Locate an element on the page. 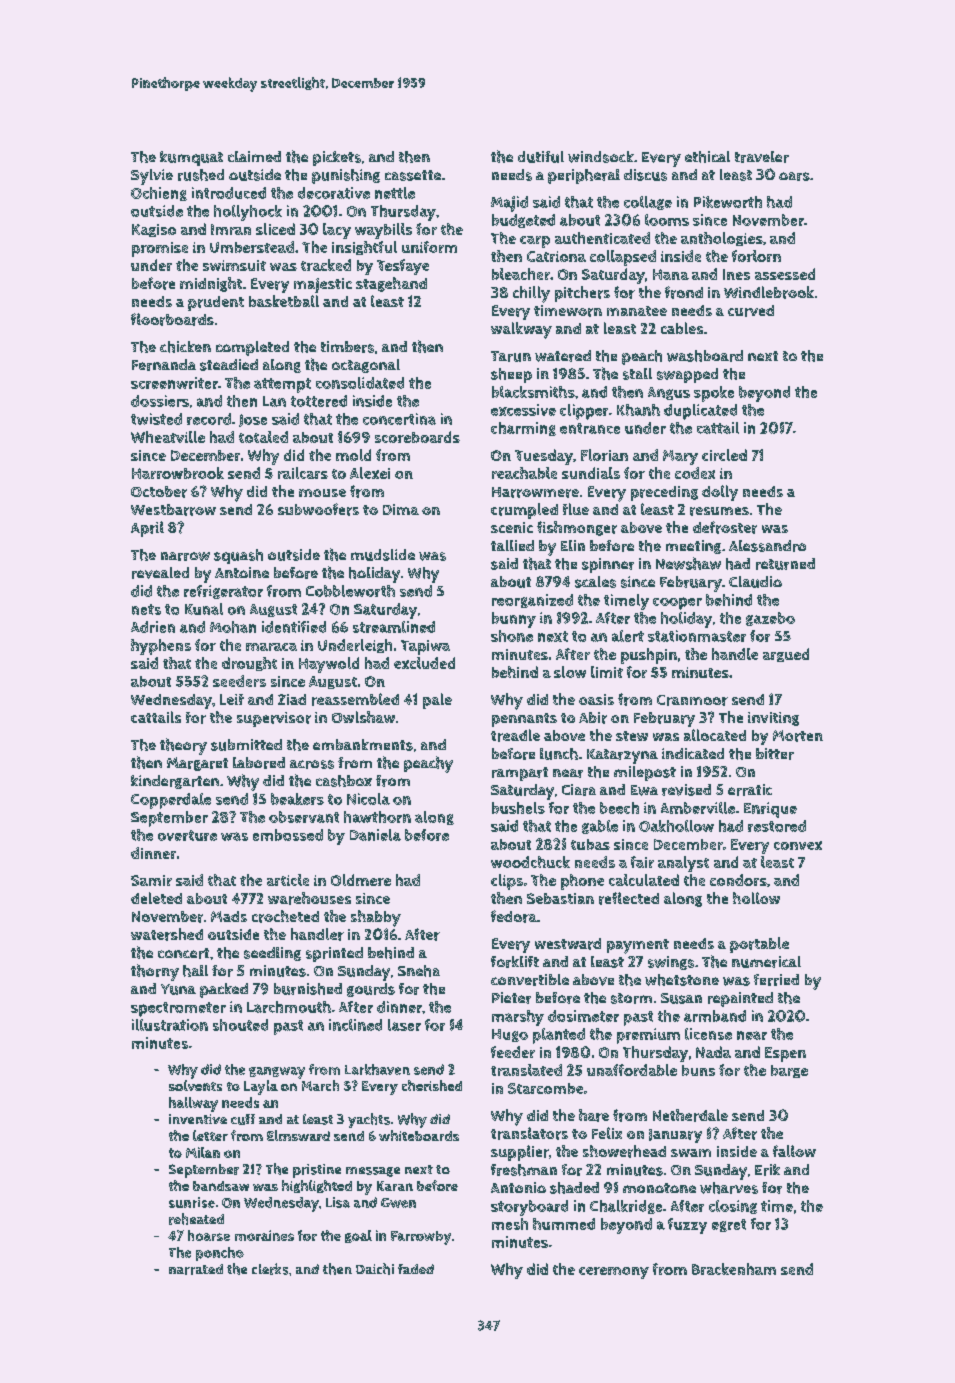 The width and height of the image is (955, 1383). windsock is located at coordinates (601, 157).
